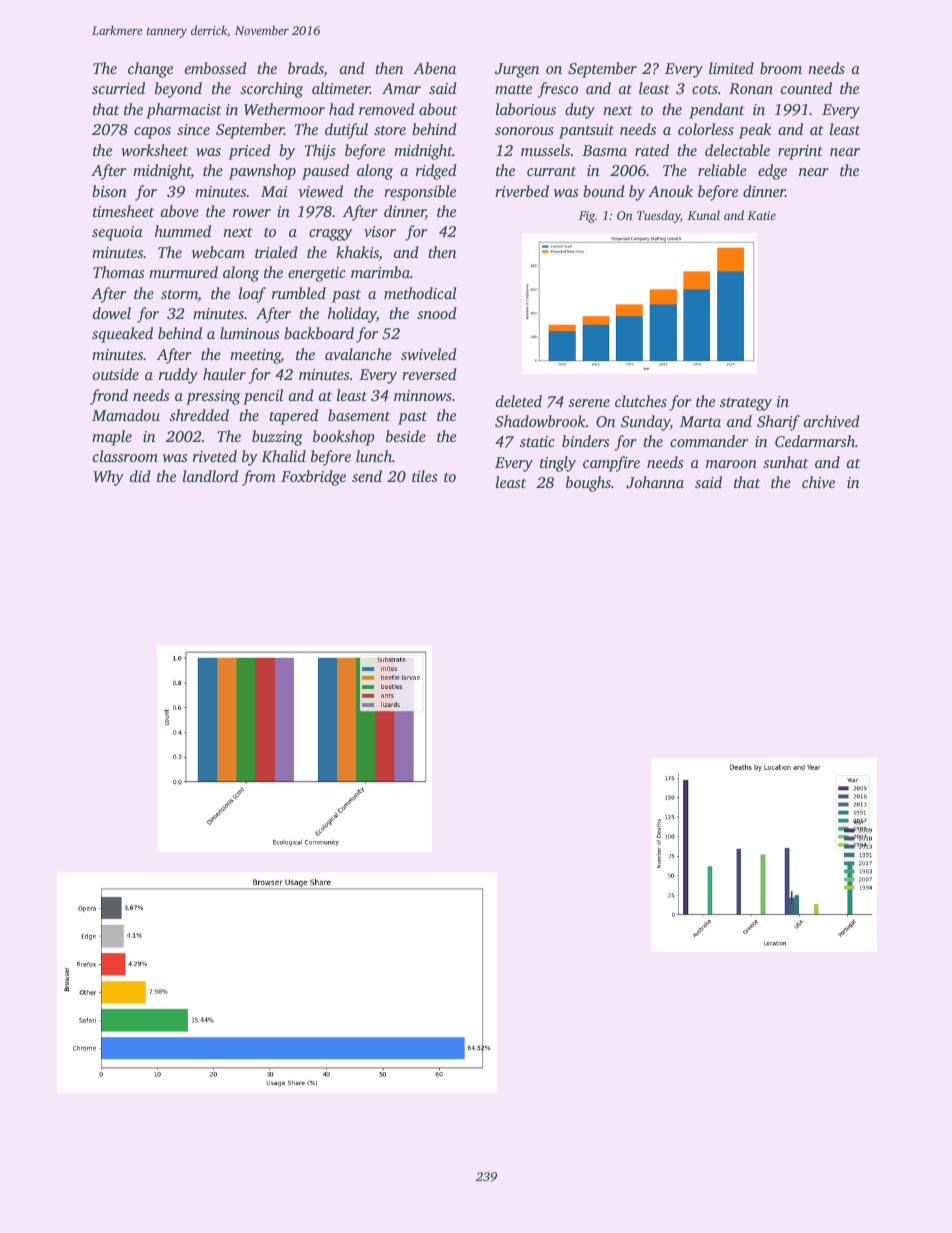  What do you see at coordinates (210, 476) in the screenshot?
I see `landlord` at bounding box center [210, 476].
